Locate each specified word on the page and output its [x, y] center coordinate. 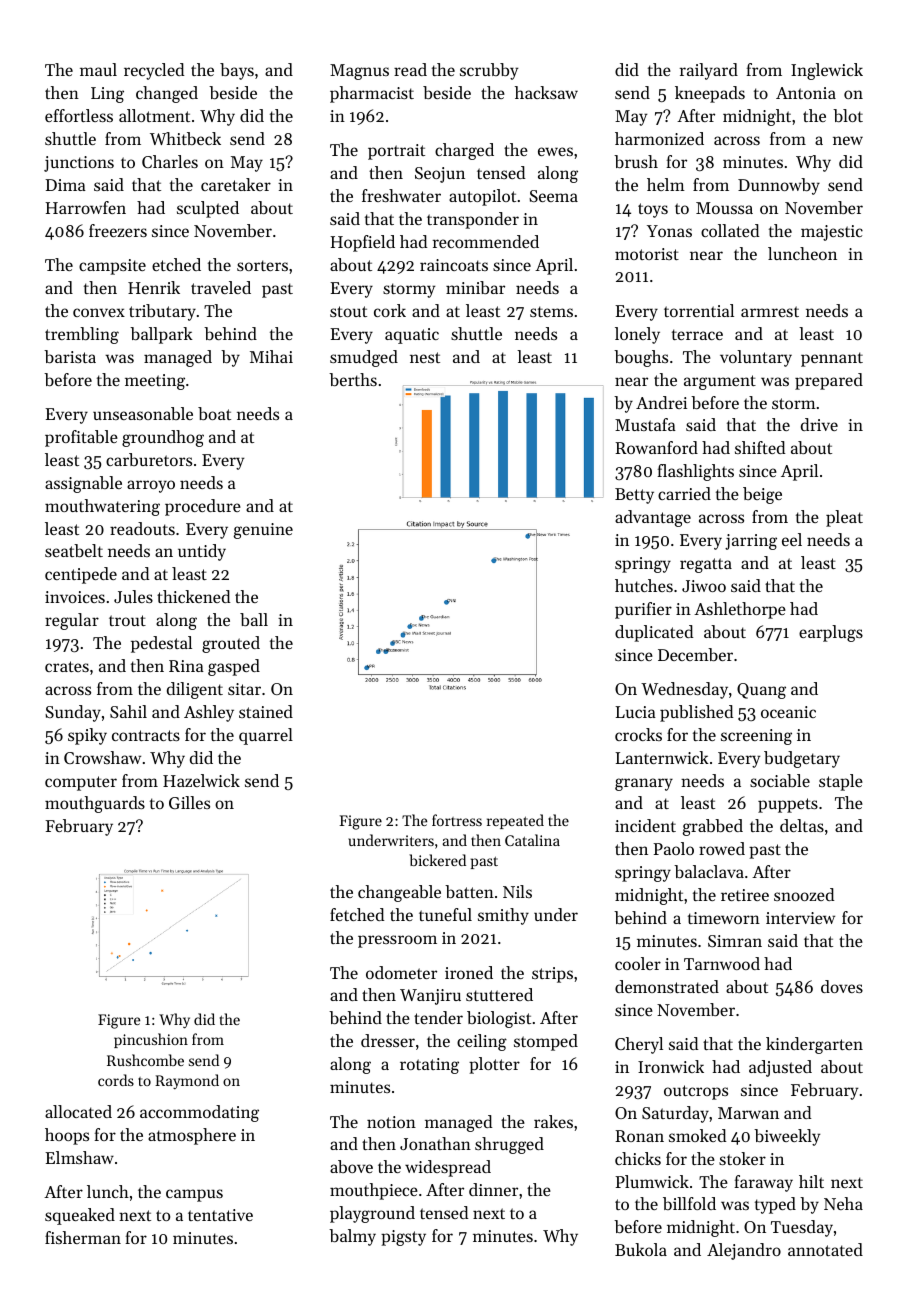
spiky [87, 736]
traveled [221, 287]
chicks [638, 1158]
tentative [220, 1215]
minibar [475, 287]
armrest [770, 311]
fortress [457, 820]
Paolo [673, 848]
